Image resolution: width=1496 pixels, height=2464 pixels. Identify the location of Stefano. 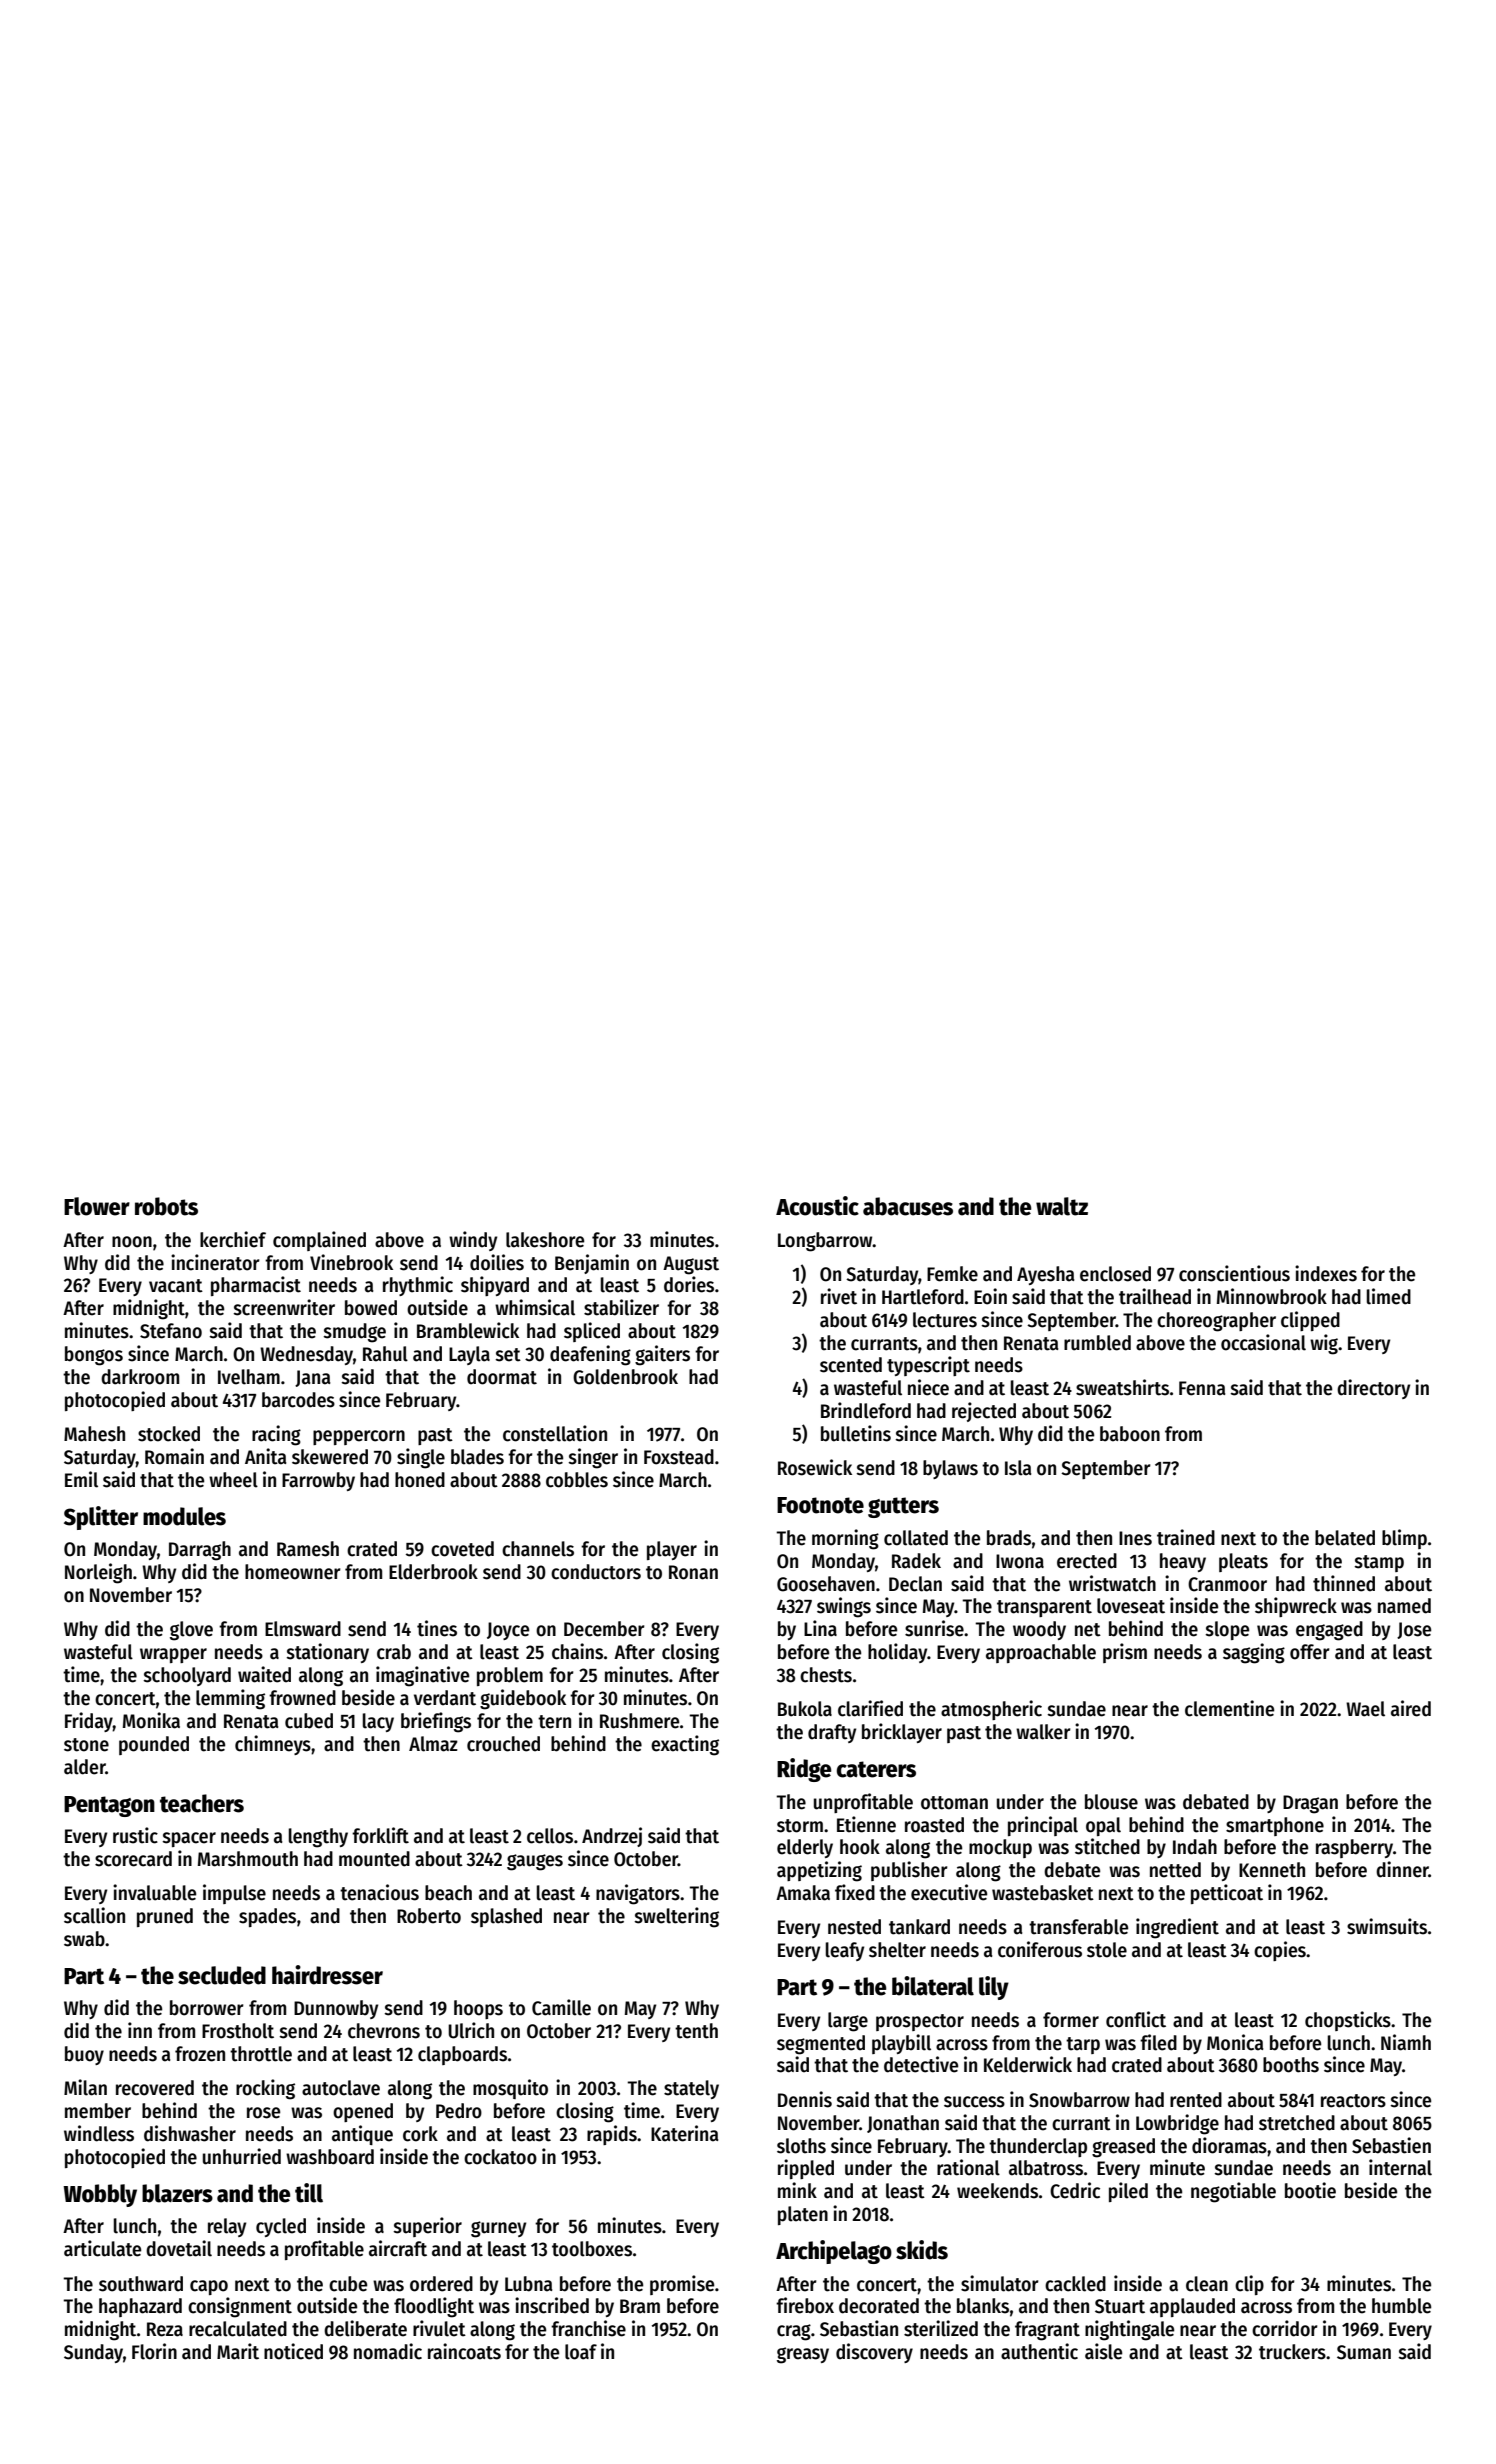
(171, 1331).
